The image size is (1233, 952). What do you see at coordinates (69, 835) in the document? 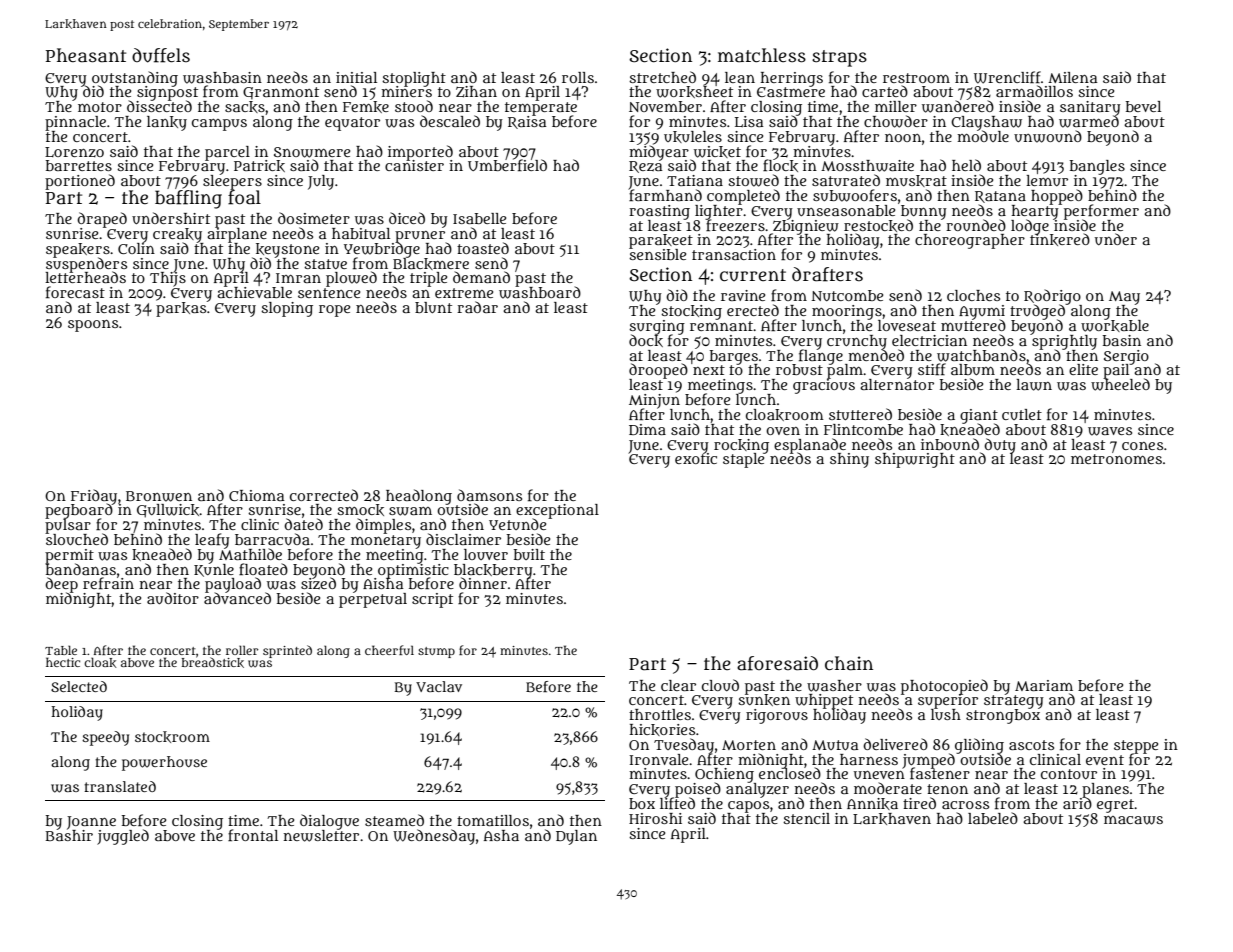
I see `Bashir` at bounding box center [69, 835].
